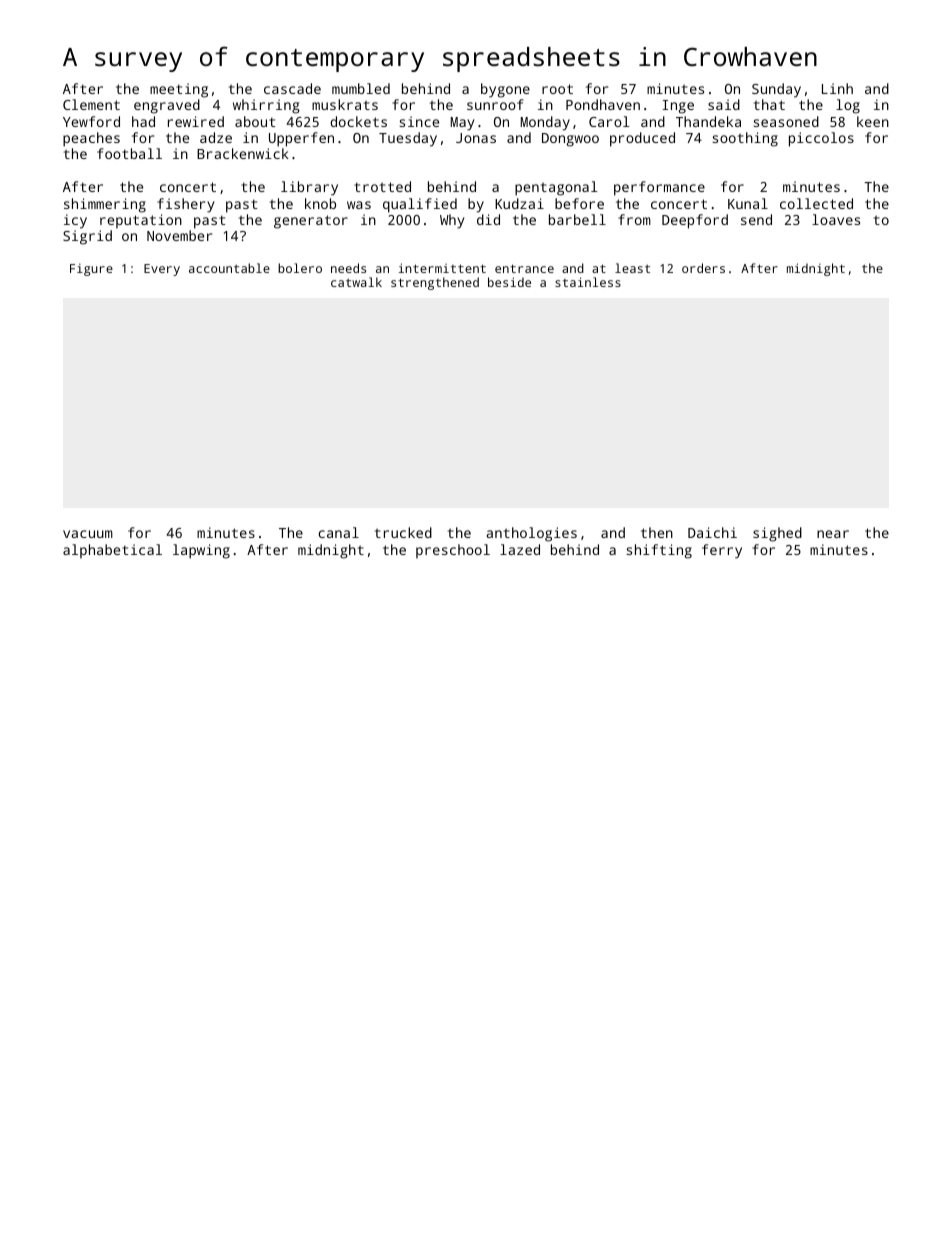  I want to click on Jonas, so click(476, 138).
